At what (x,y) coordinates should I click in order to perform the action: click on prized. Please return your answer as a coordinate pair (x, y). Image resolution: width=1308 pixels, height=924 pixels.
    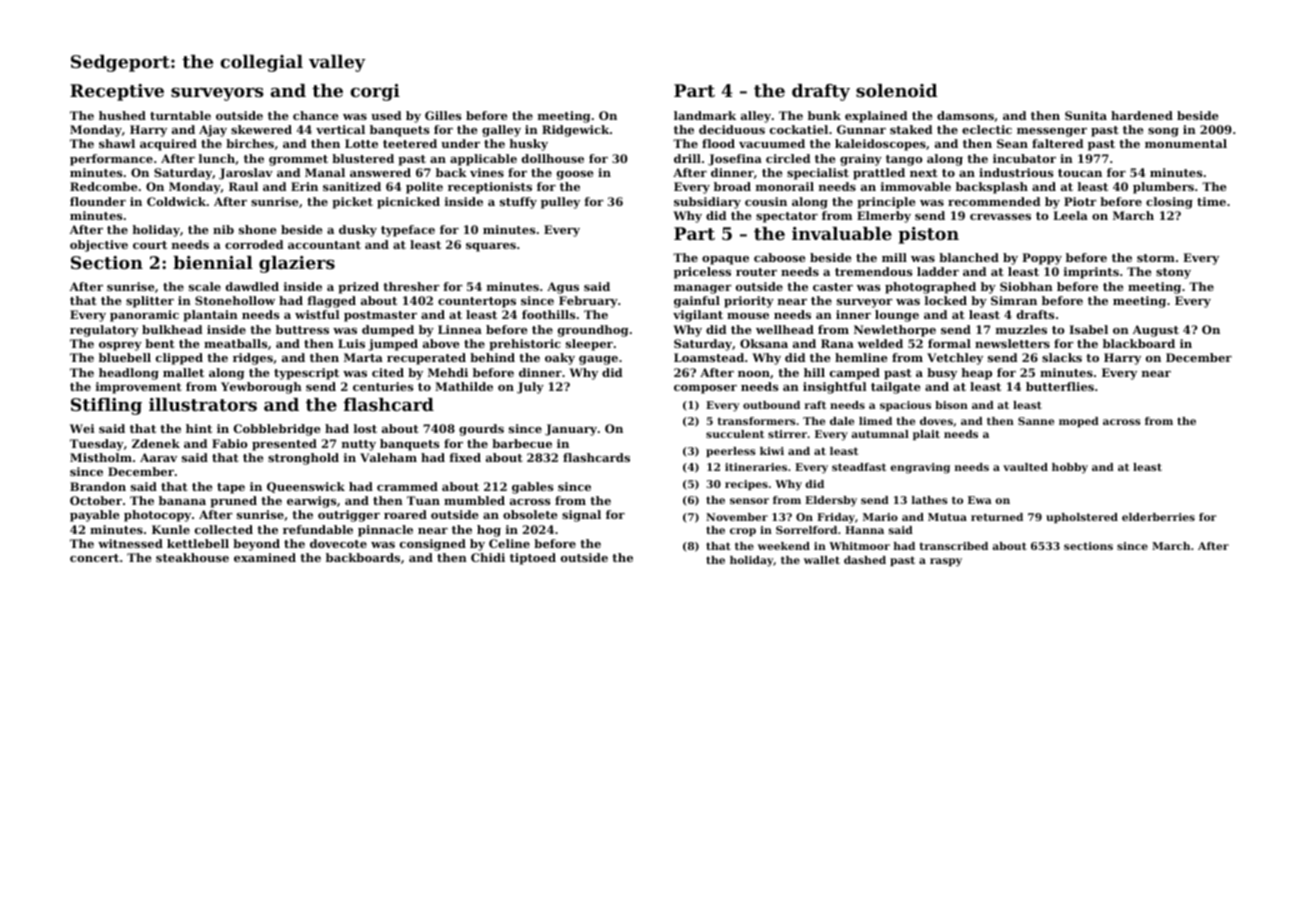
    Looking at the image, I should click on (358, 288).
